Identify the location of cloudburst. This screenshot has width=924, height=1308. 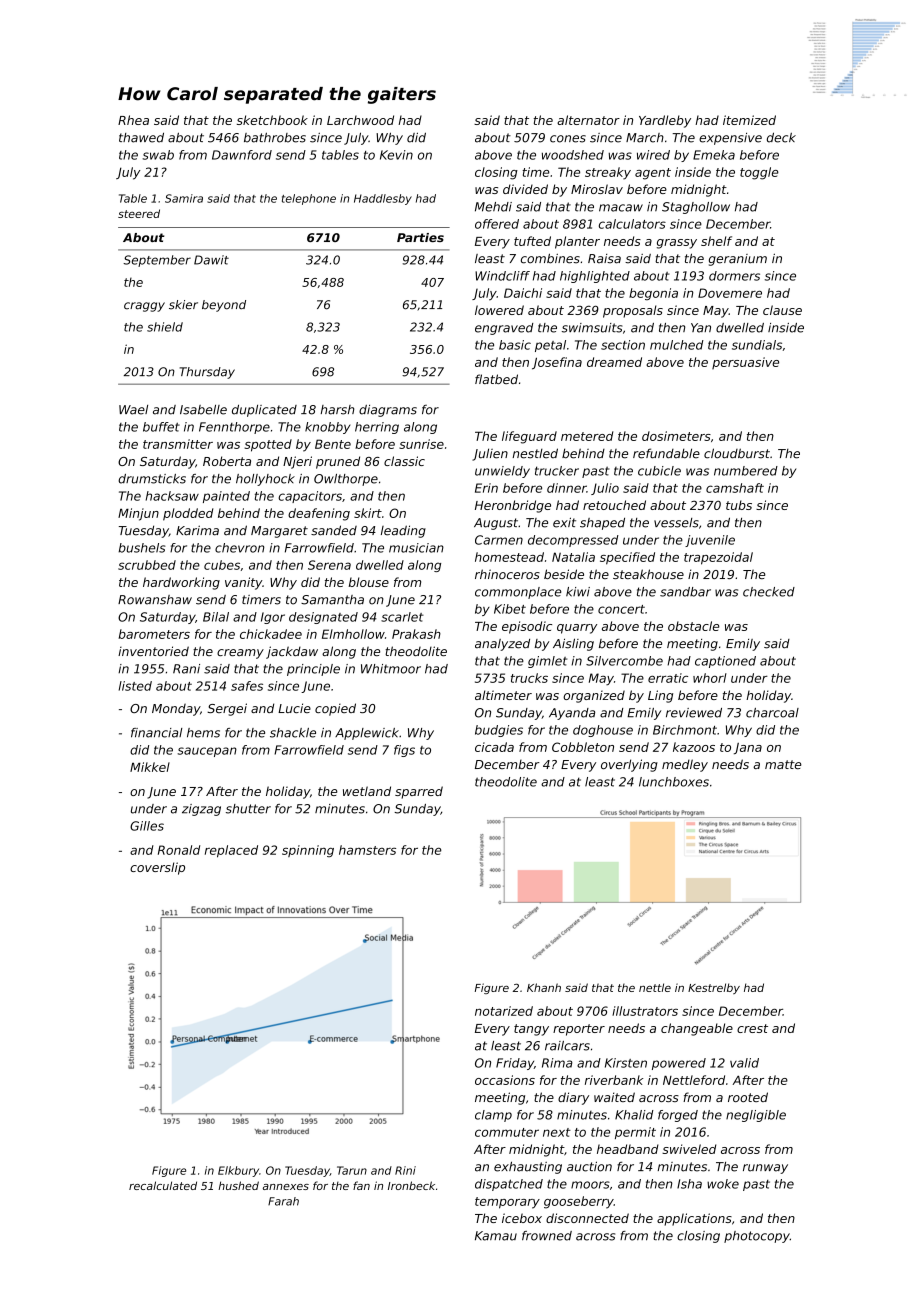
(737, 453).
